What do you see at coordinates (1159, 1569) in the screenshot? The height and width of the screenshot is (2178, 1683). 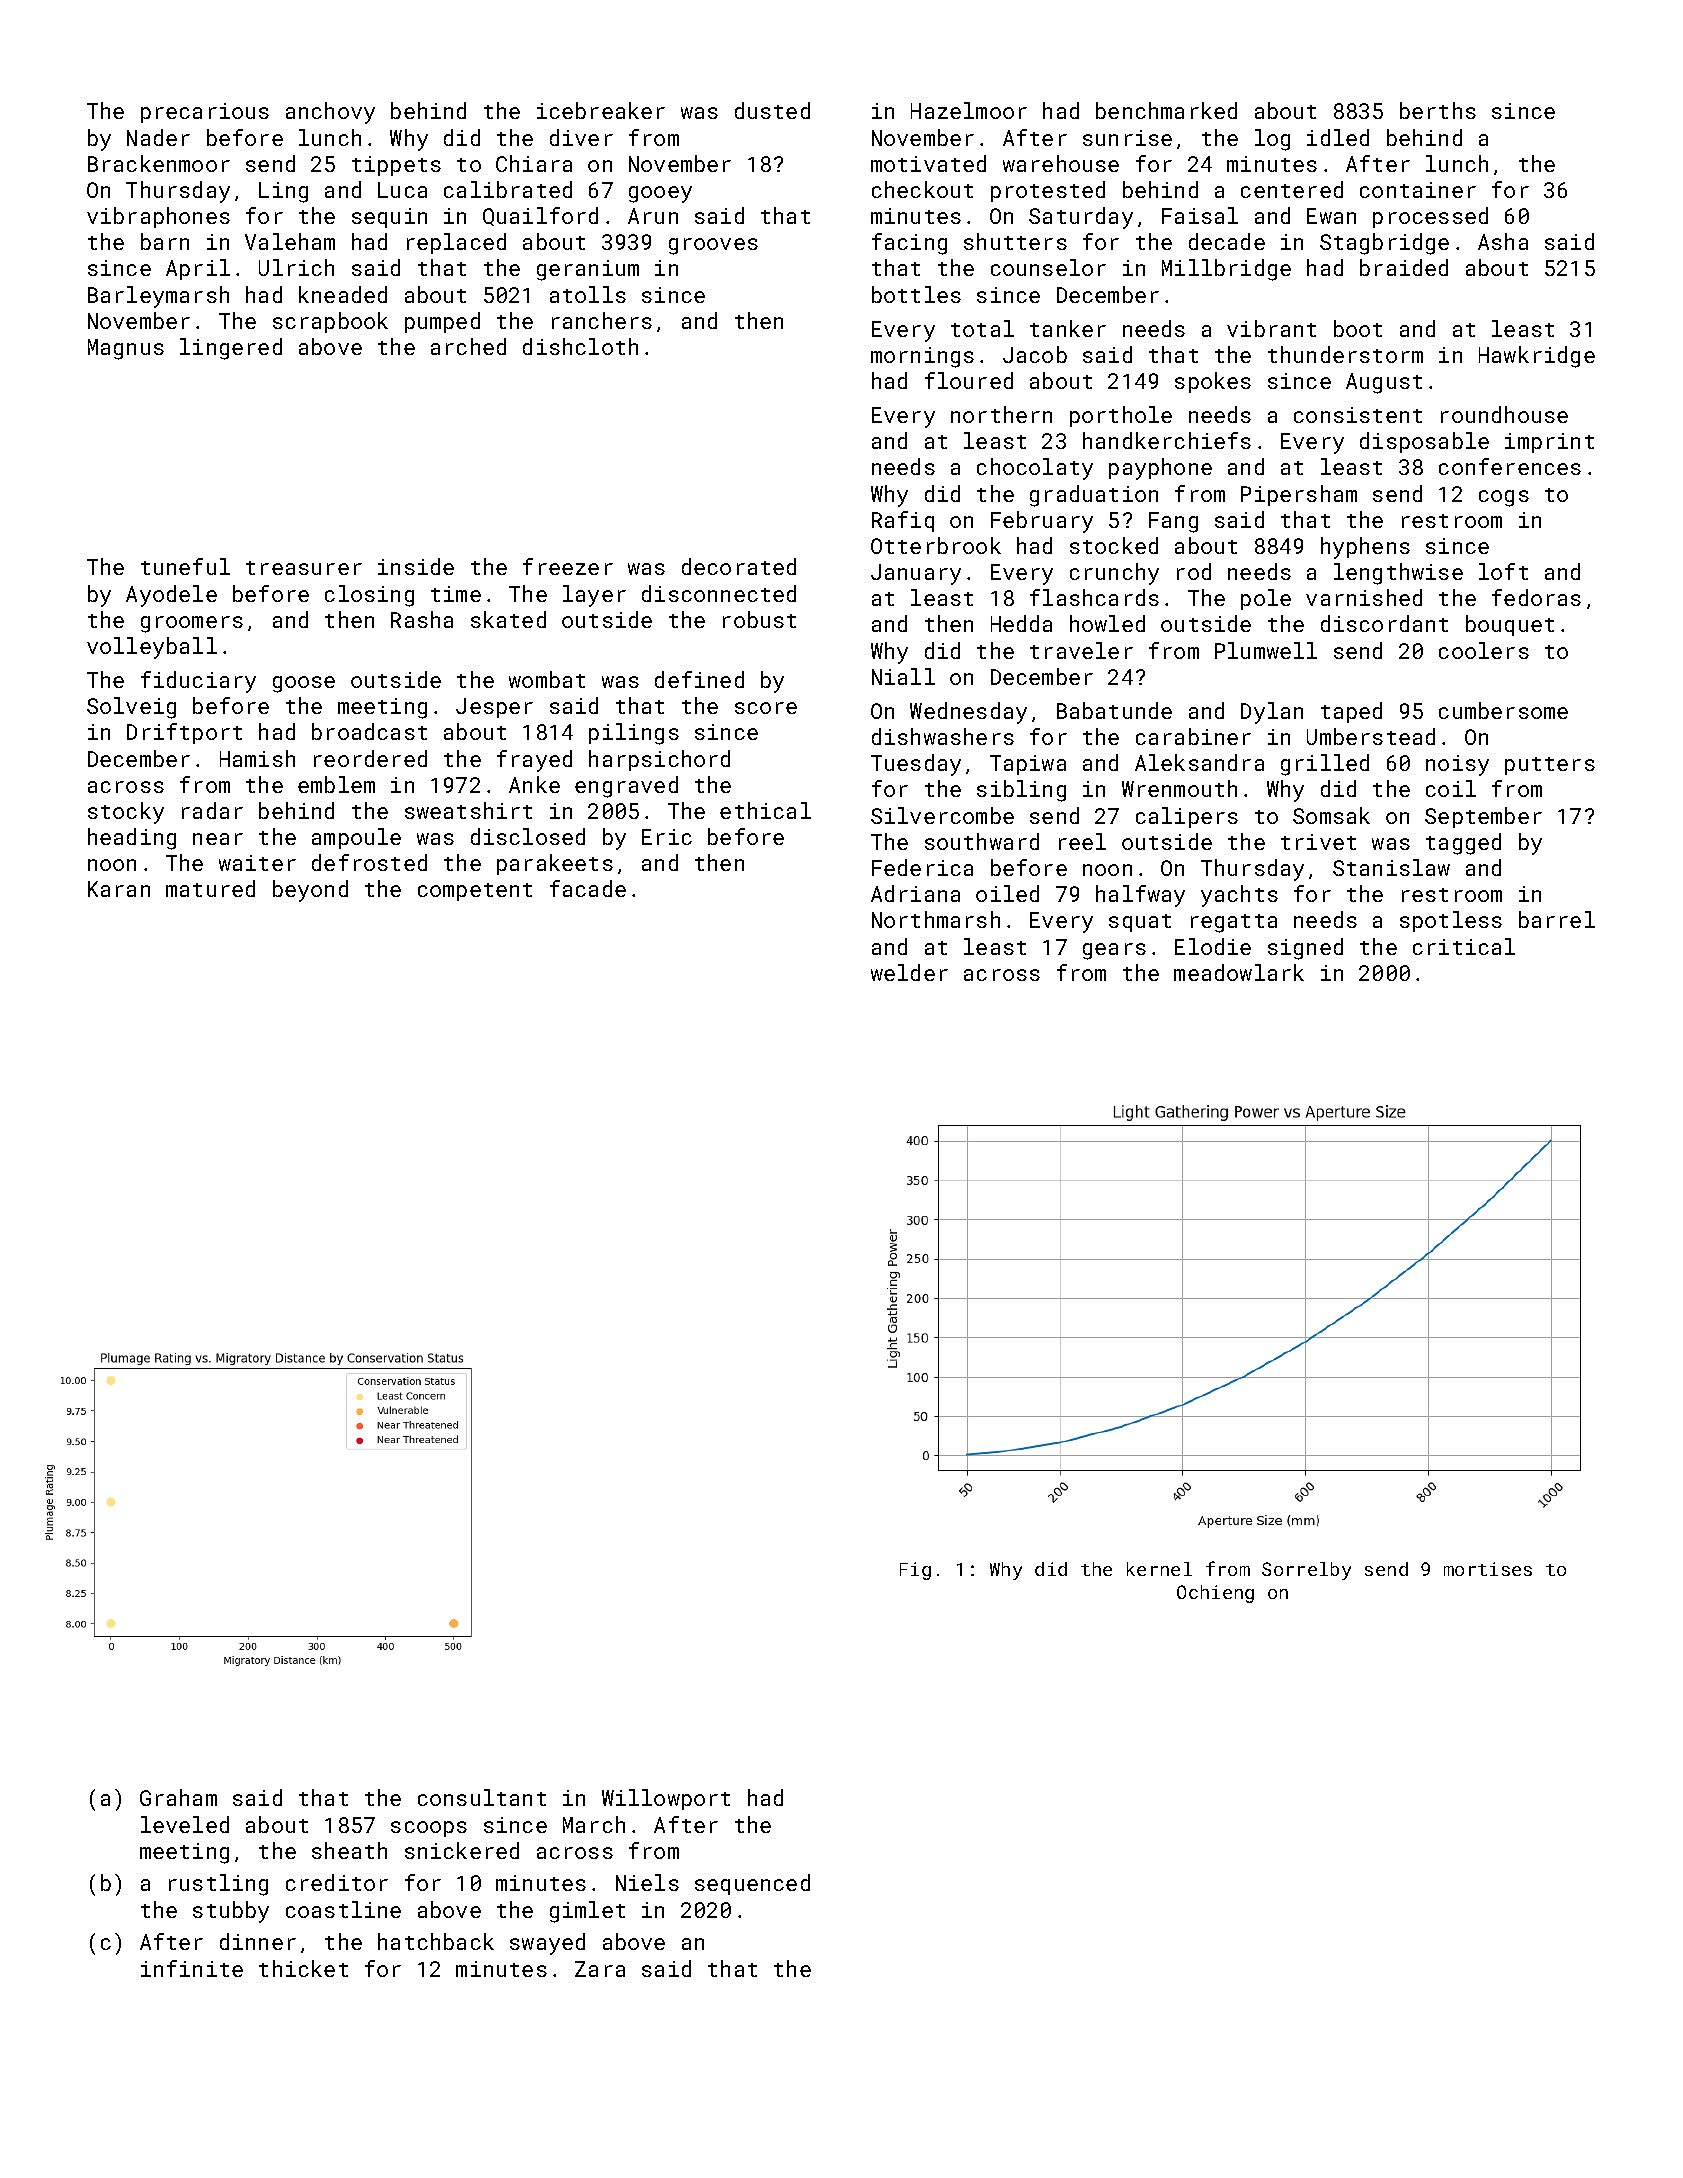 I see `kernel` at bounding box center [1159, 1569].
